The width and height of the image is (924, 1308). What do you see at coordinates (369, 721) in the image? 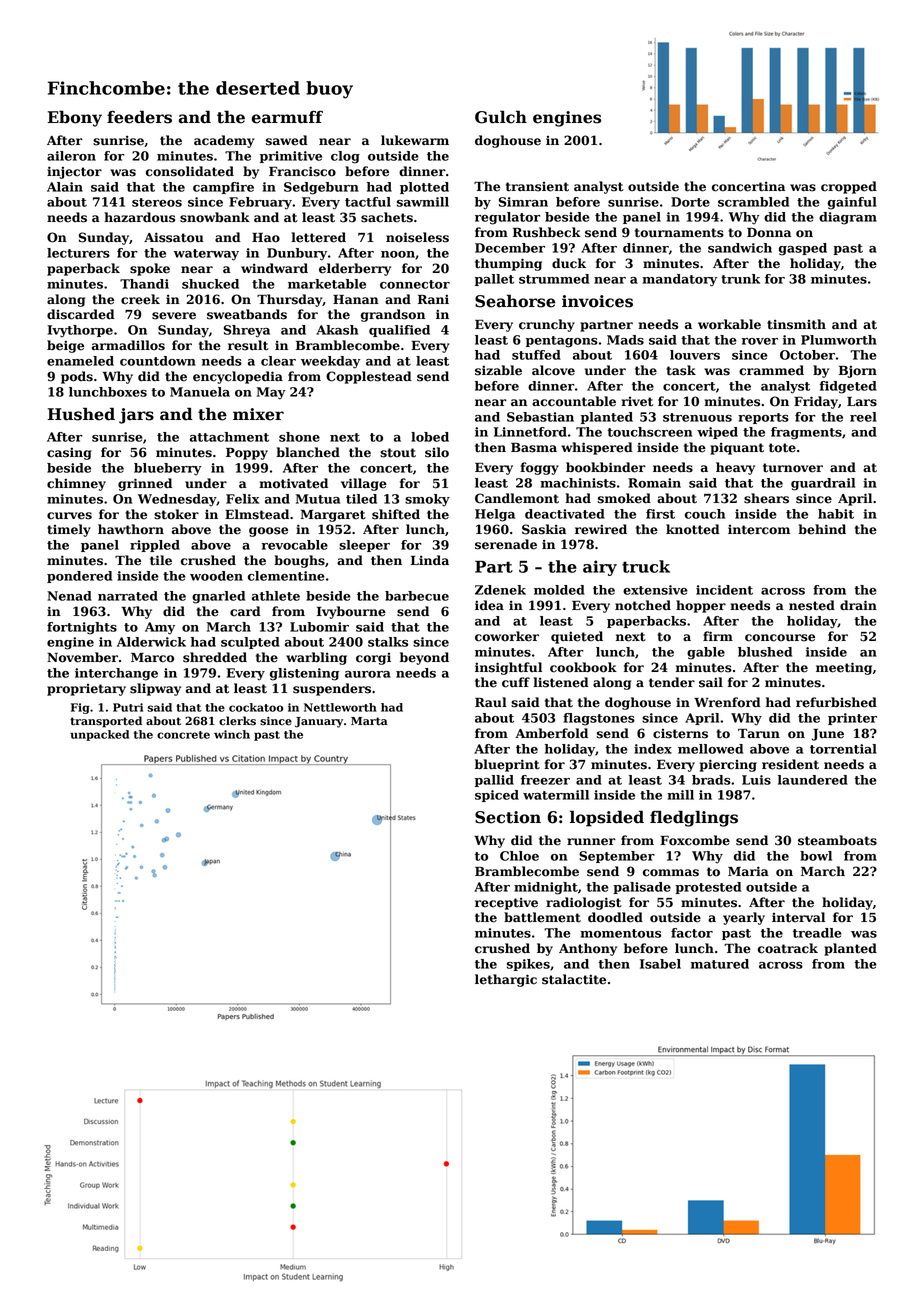
I see `Marta` at bounding box center [369, 721].
